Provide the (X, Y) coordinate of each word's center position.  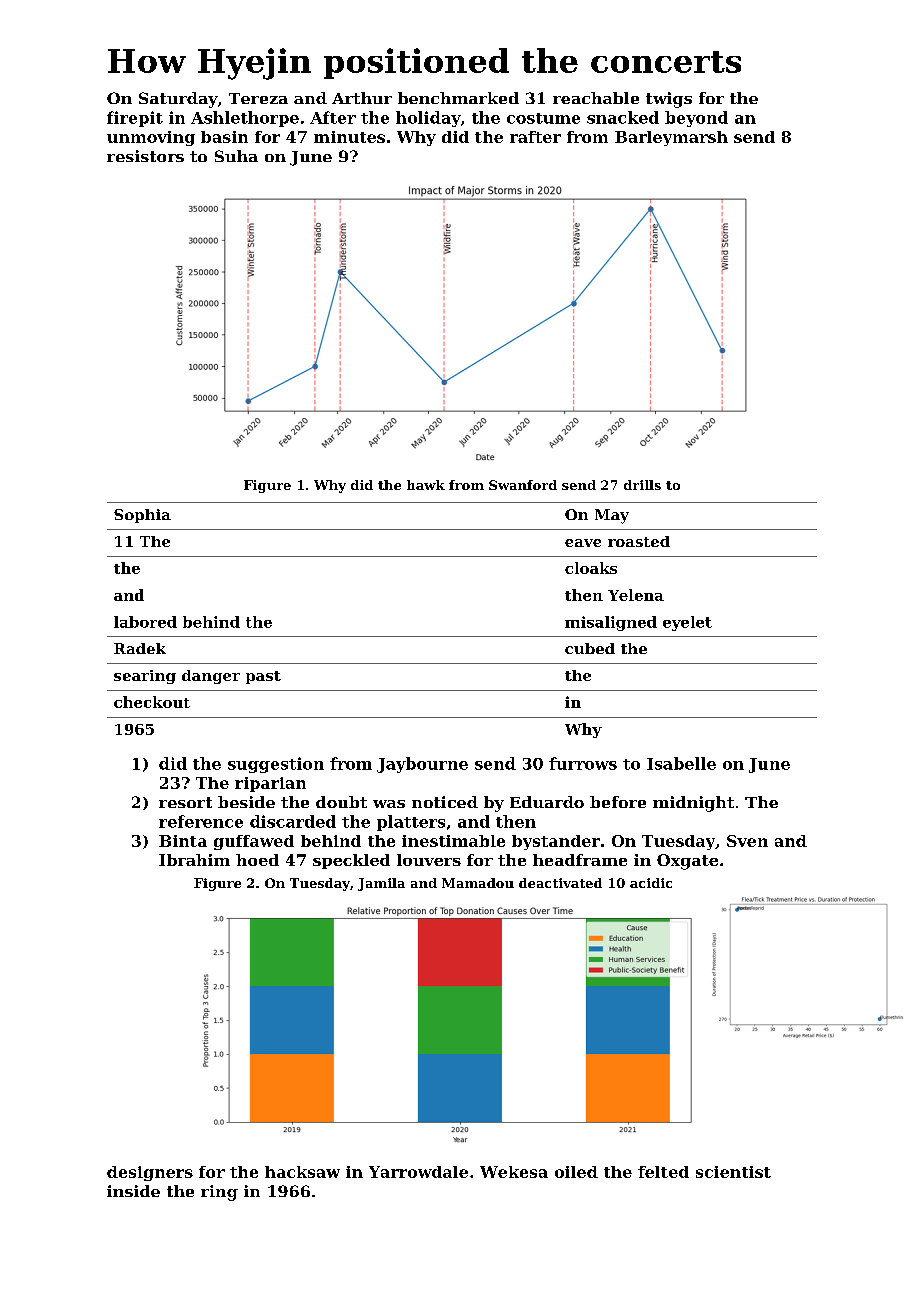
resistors (145, 156)
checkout (152, 702)
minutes (349, 137)
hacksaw (302, 1172)
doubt (341, 802)
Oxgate (687, 862)
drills (642, 485)
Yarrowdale (418, 1172)
